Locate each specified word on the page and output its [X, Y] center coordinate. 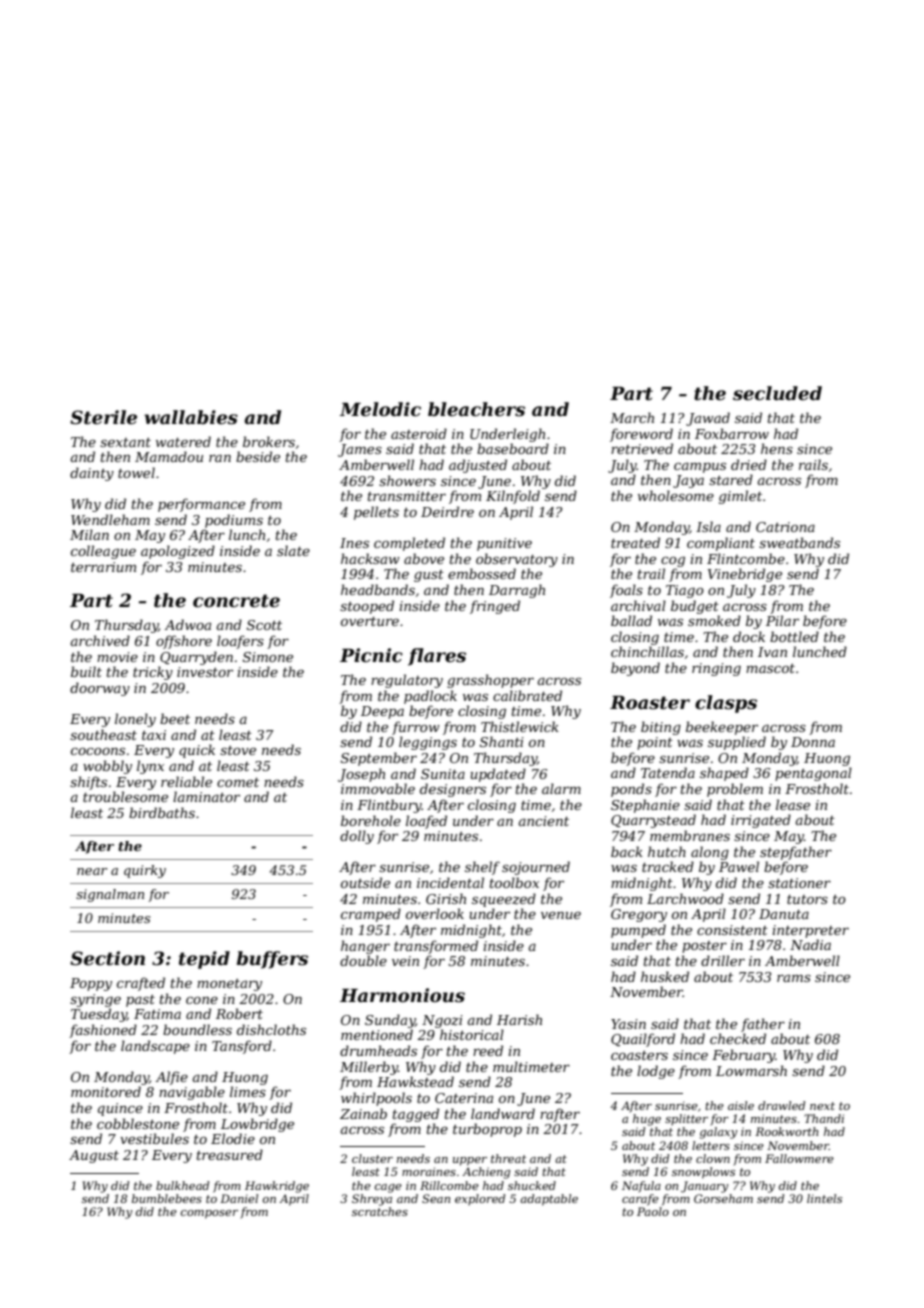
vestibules [154, 1138]
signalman [110, 895]
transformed [436, 947]
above [424, 558]
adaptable [549, 1200]
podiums [234, 521]
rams [794, 978]
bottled [794, 636]
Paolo [653, 1211]
